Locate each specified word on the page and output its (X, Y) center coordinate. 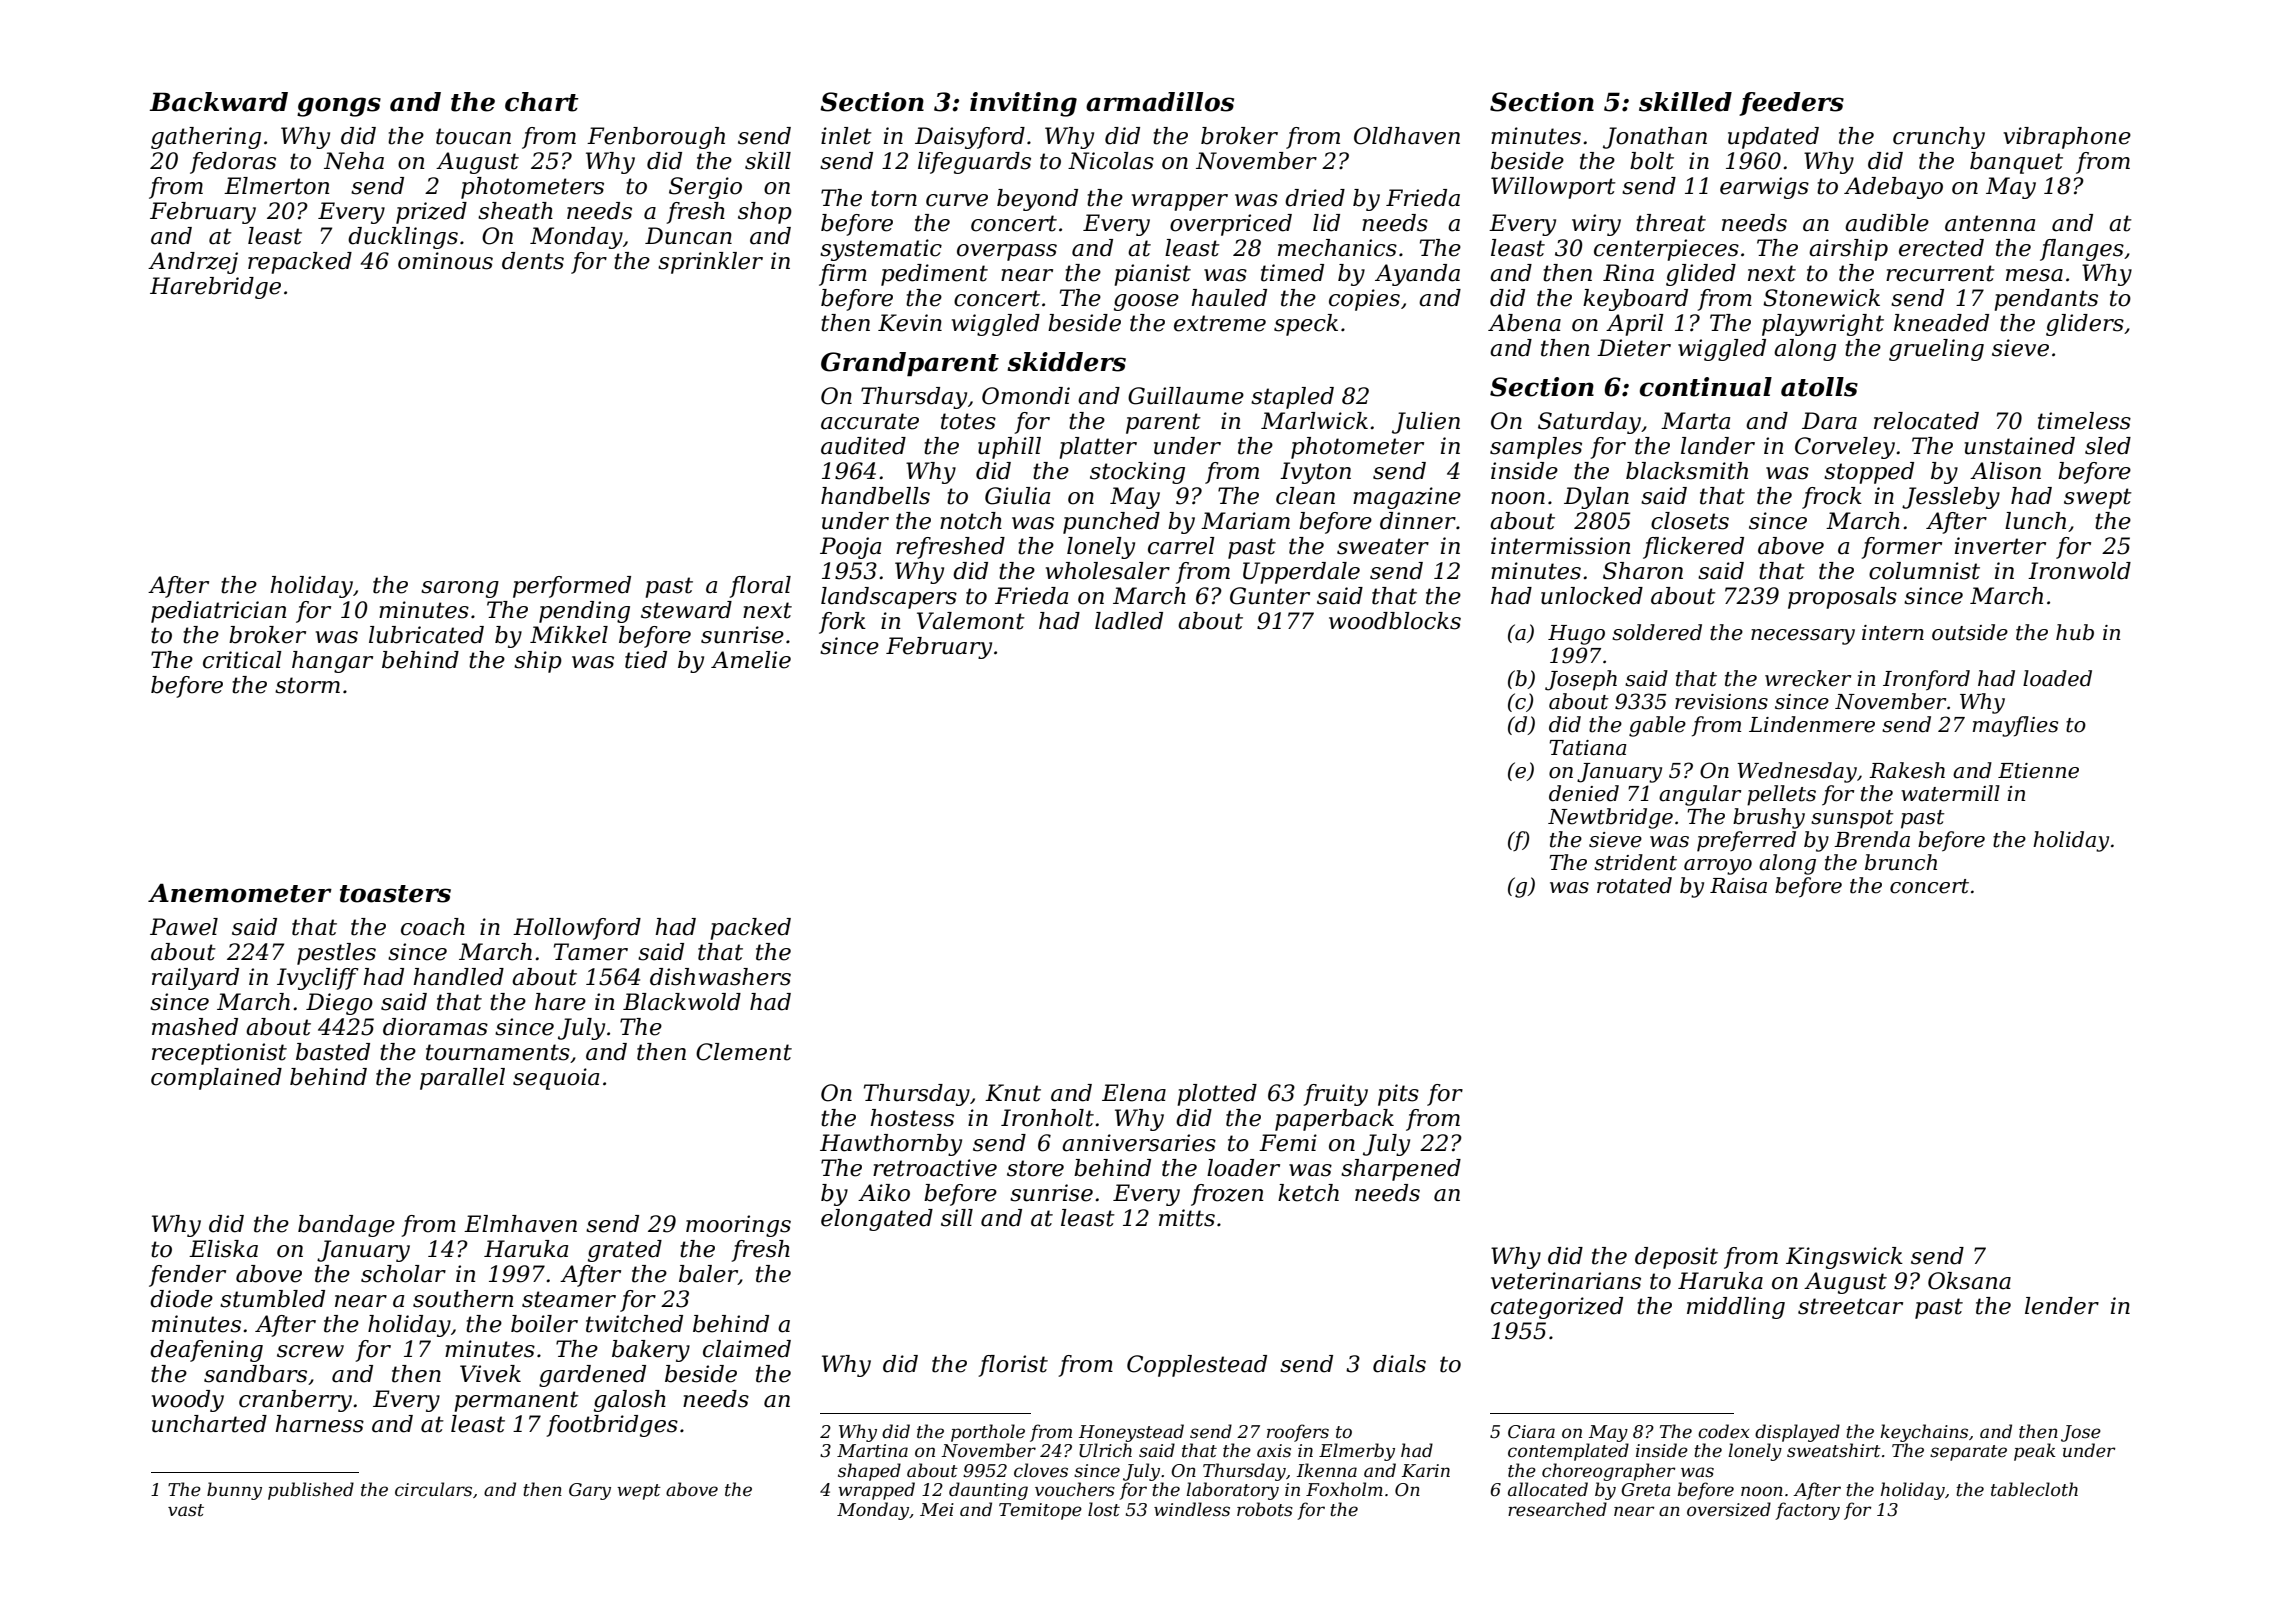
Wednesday (1797, 772)
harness (320, 1424)
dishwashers (720, 977)
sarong (460, 589)
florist (1013, 1366)
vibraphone (2067, 138)
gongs (339, 107)
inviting (1023, 104)
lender (2062, 1306)
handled (459, 977)
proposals (1842, 598)
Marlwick (1314, 421)
